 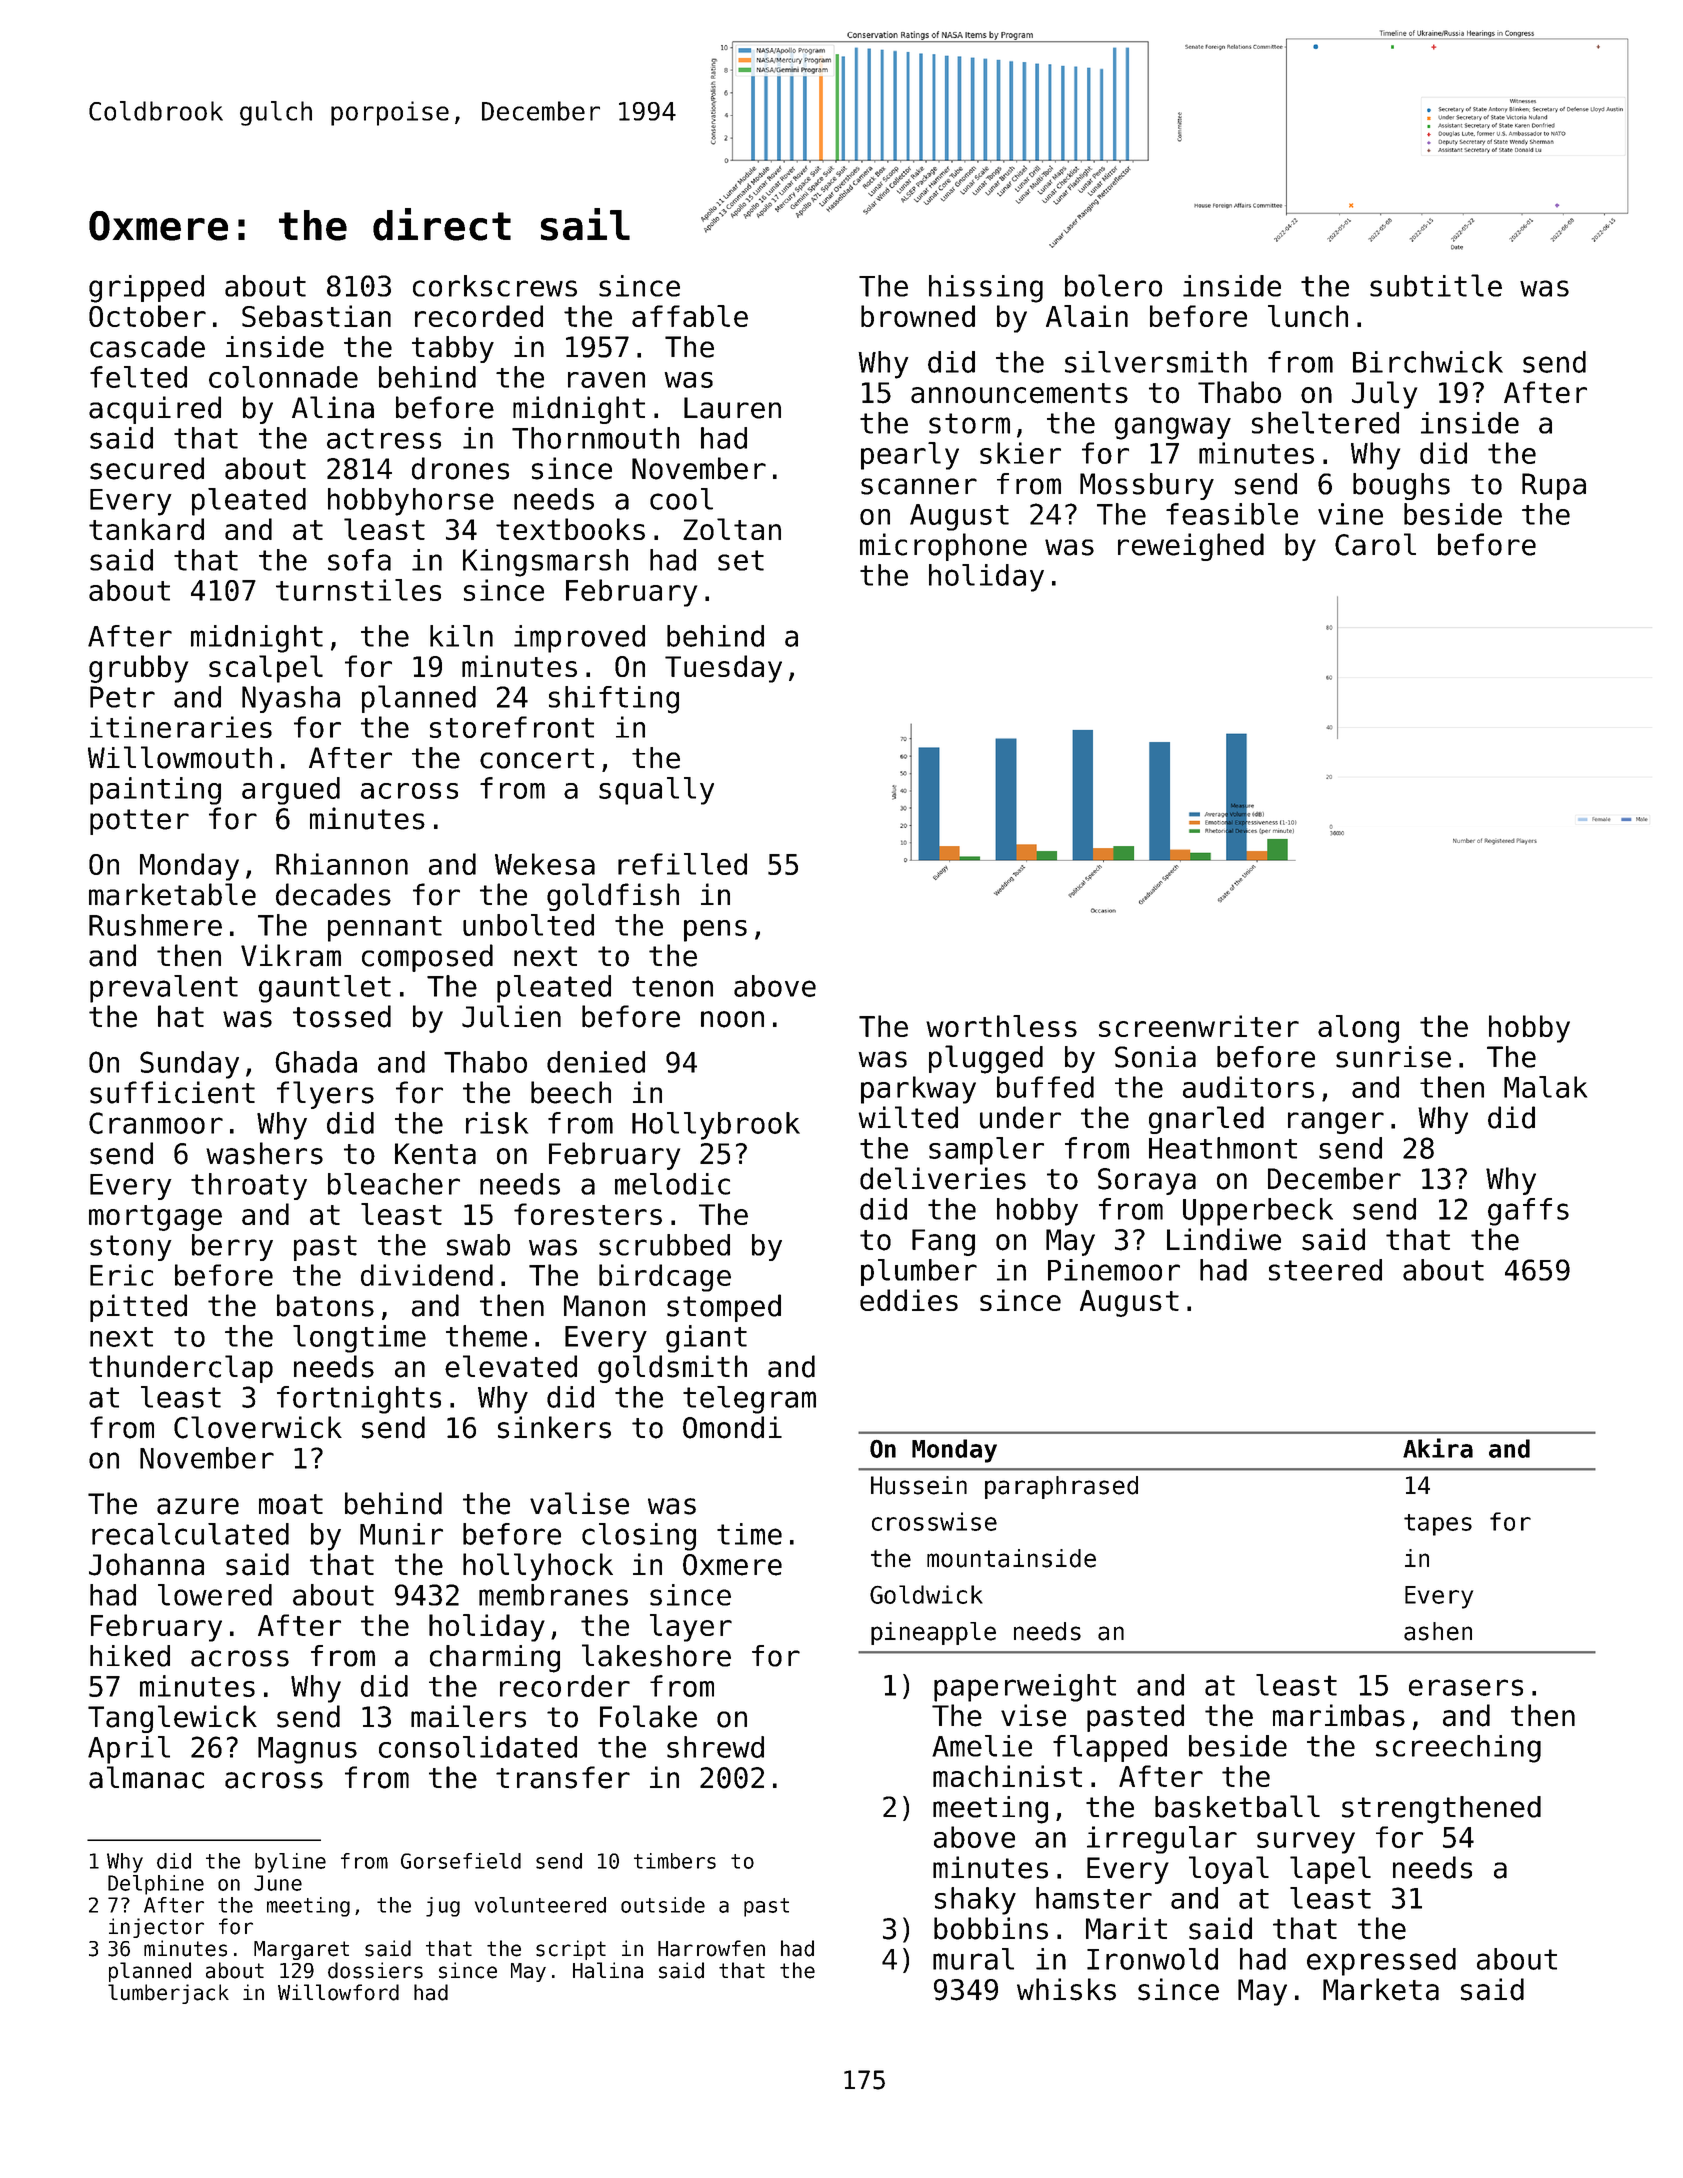 What do you see at coordinates (1375, 544) in the screenshot?
I see `Carol` at bounding box center [1375, 544].
